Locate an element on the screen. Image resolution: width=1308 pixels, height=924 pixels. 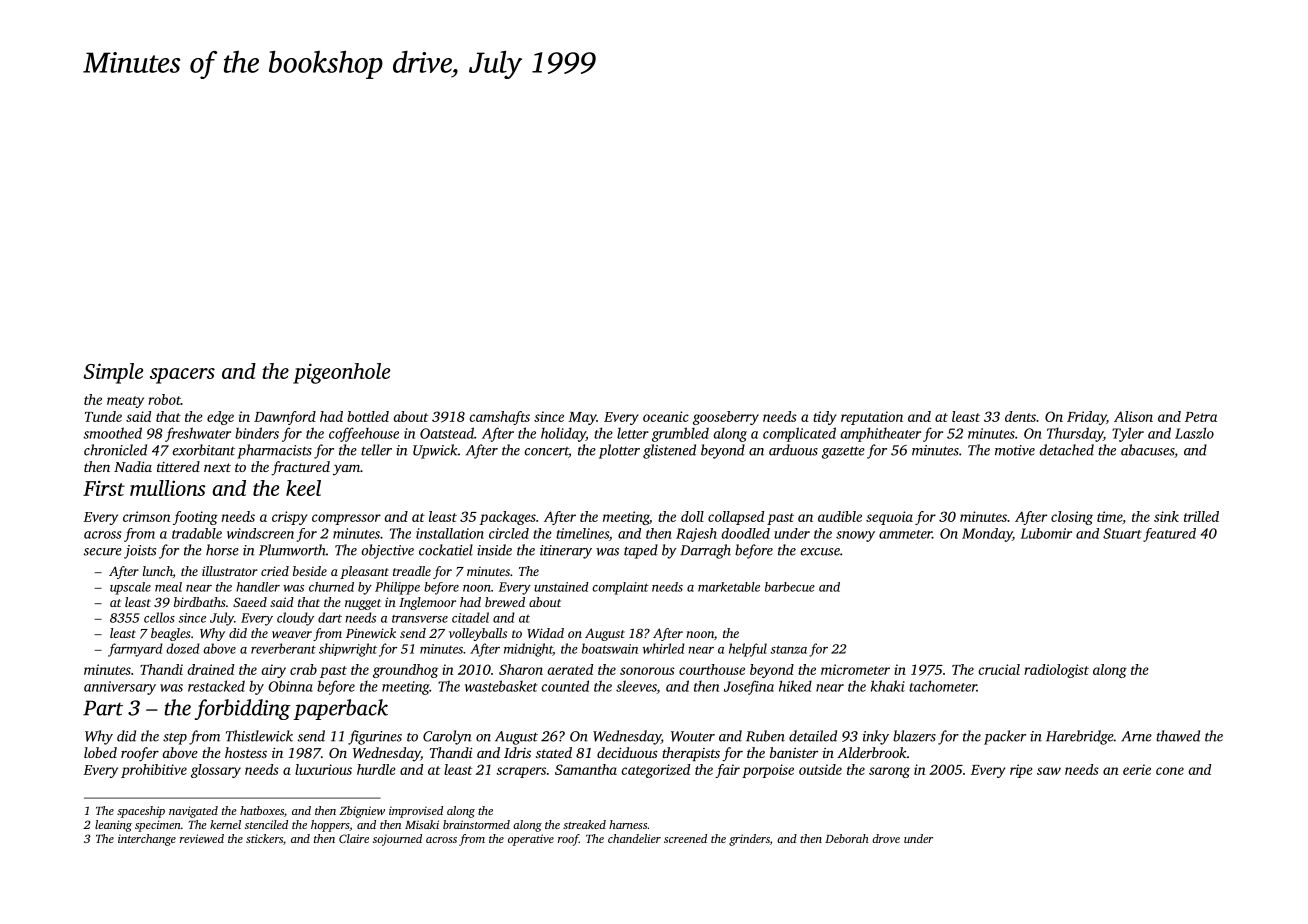
dents is located at coordinates (1020, 416).
